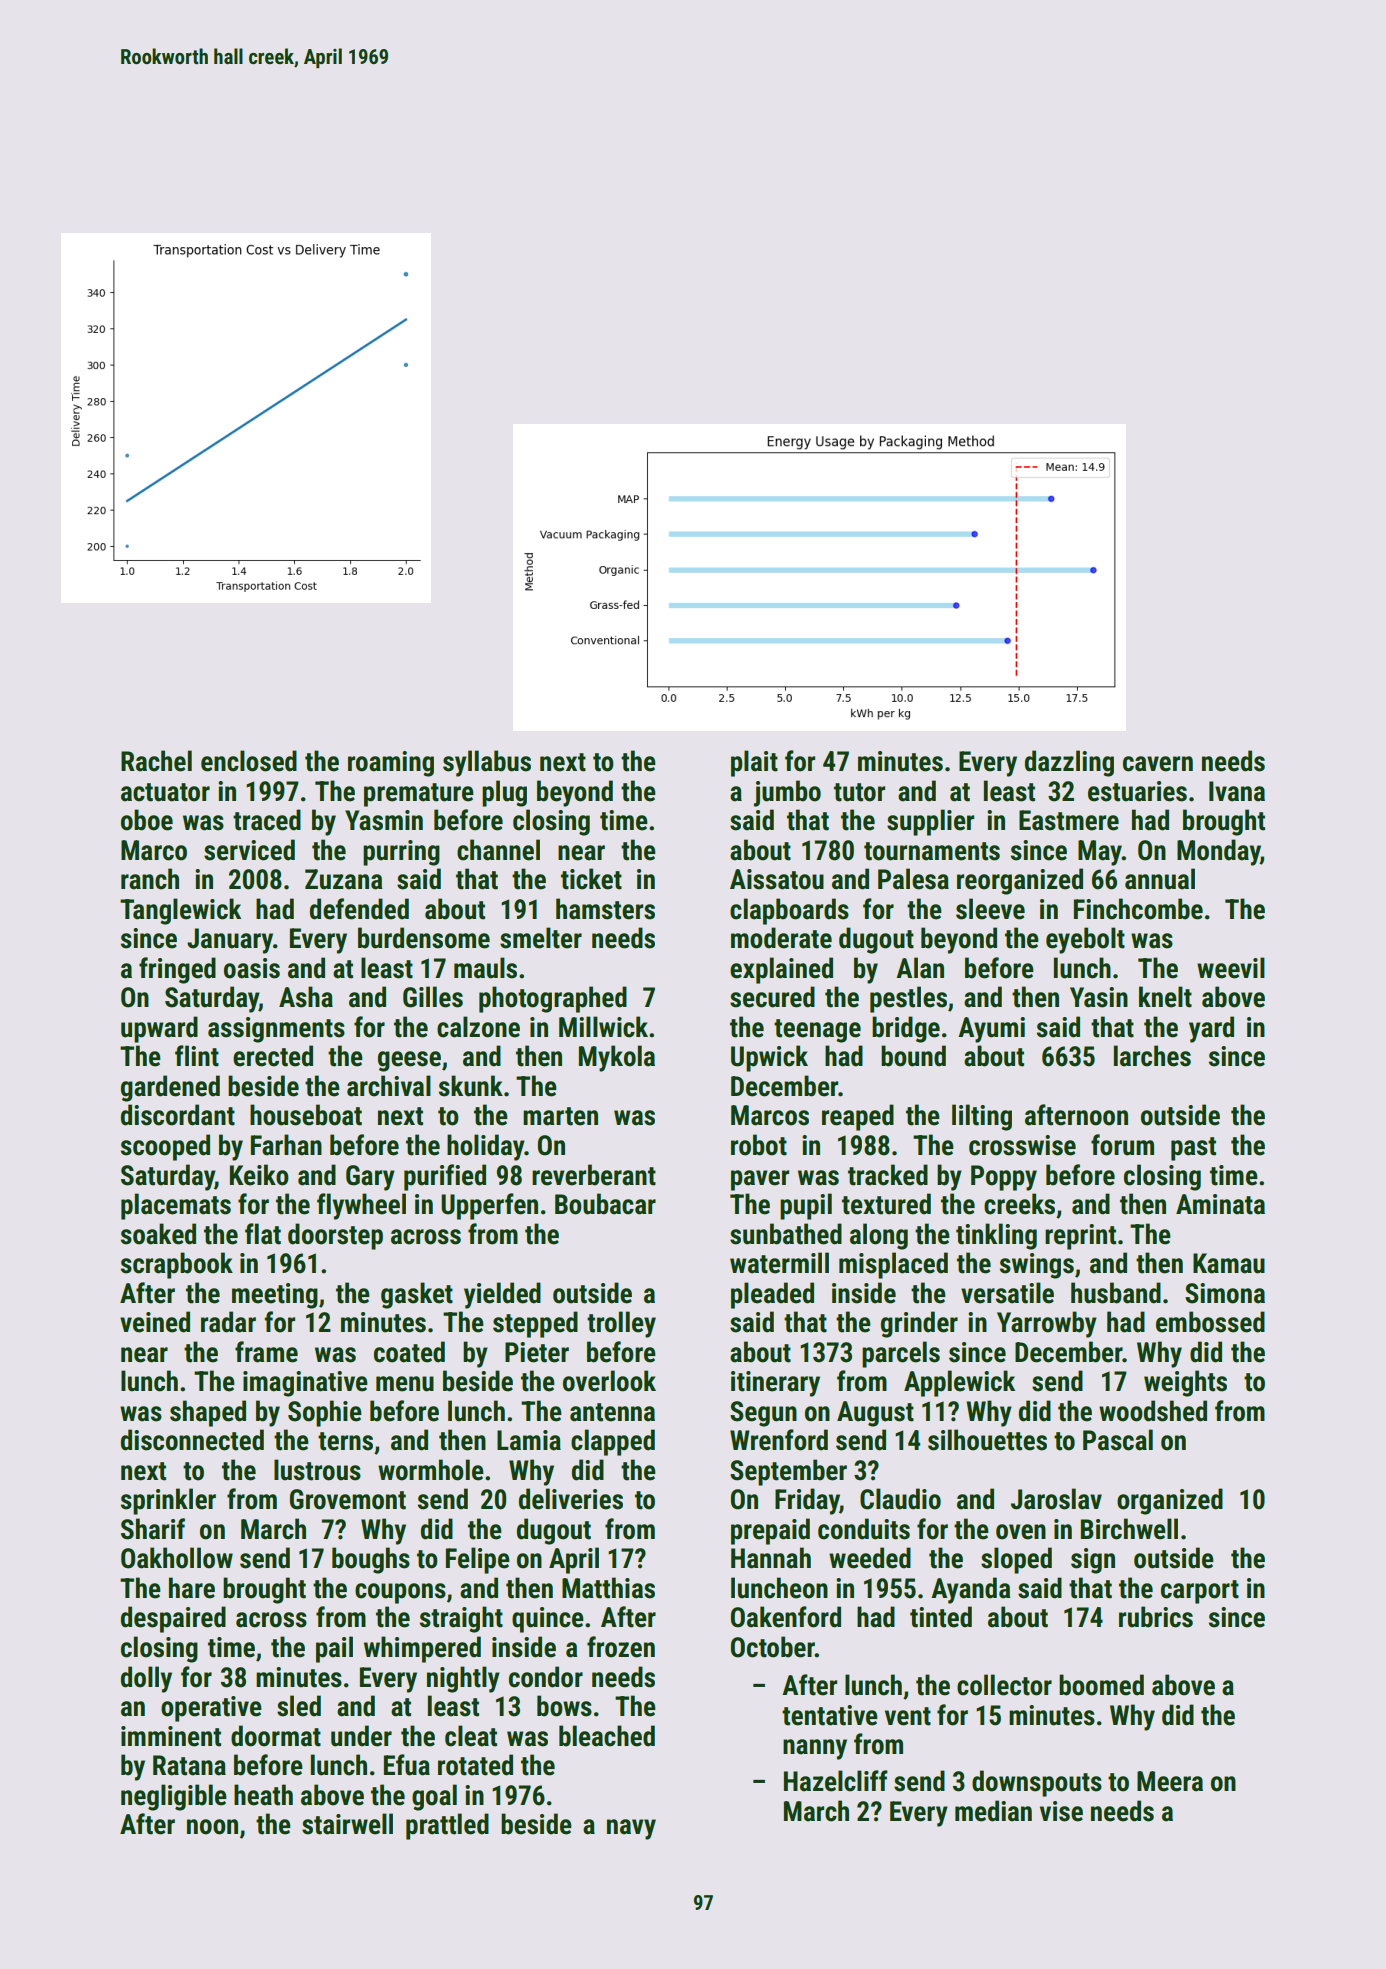 This page has width=1386, height=1969. Describe the element at coordinates (959, 1383) in the page. I see `Applewick` at that location.
